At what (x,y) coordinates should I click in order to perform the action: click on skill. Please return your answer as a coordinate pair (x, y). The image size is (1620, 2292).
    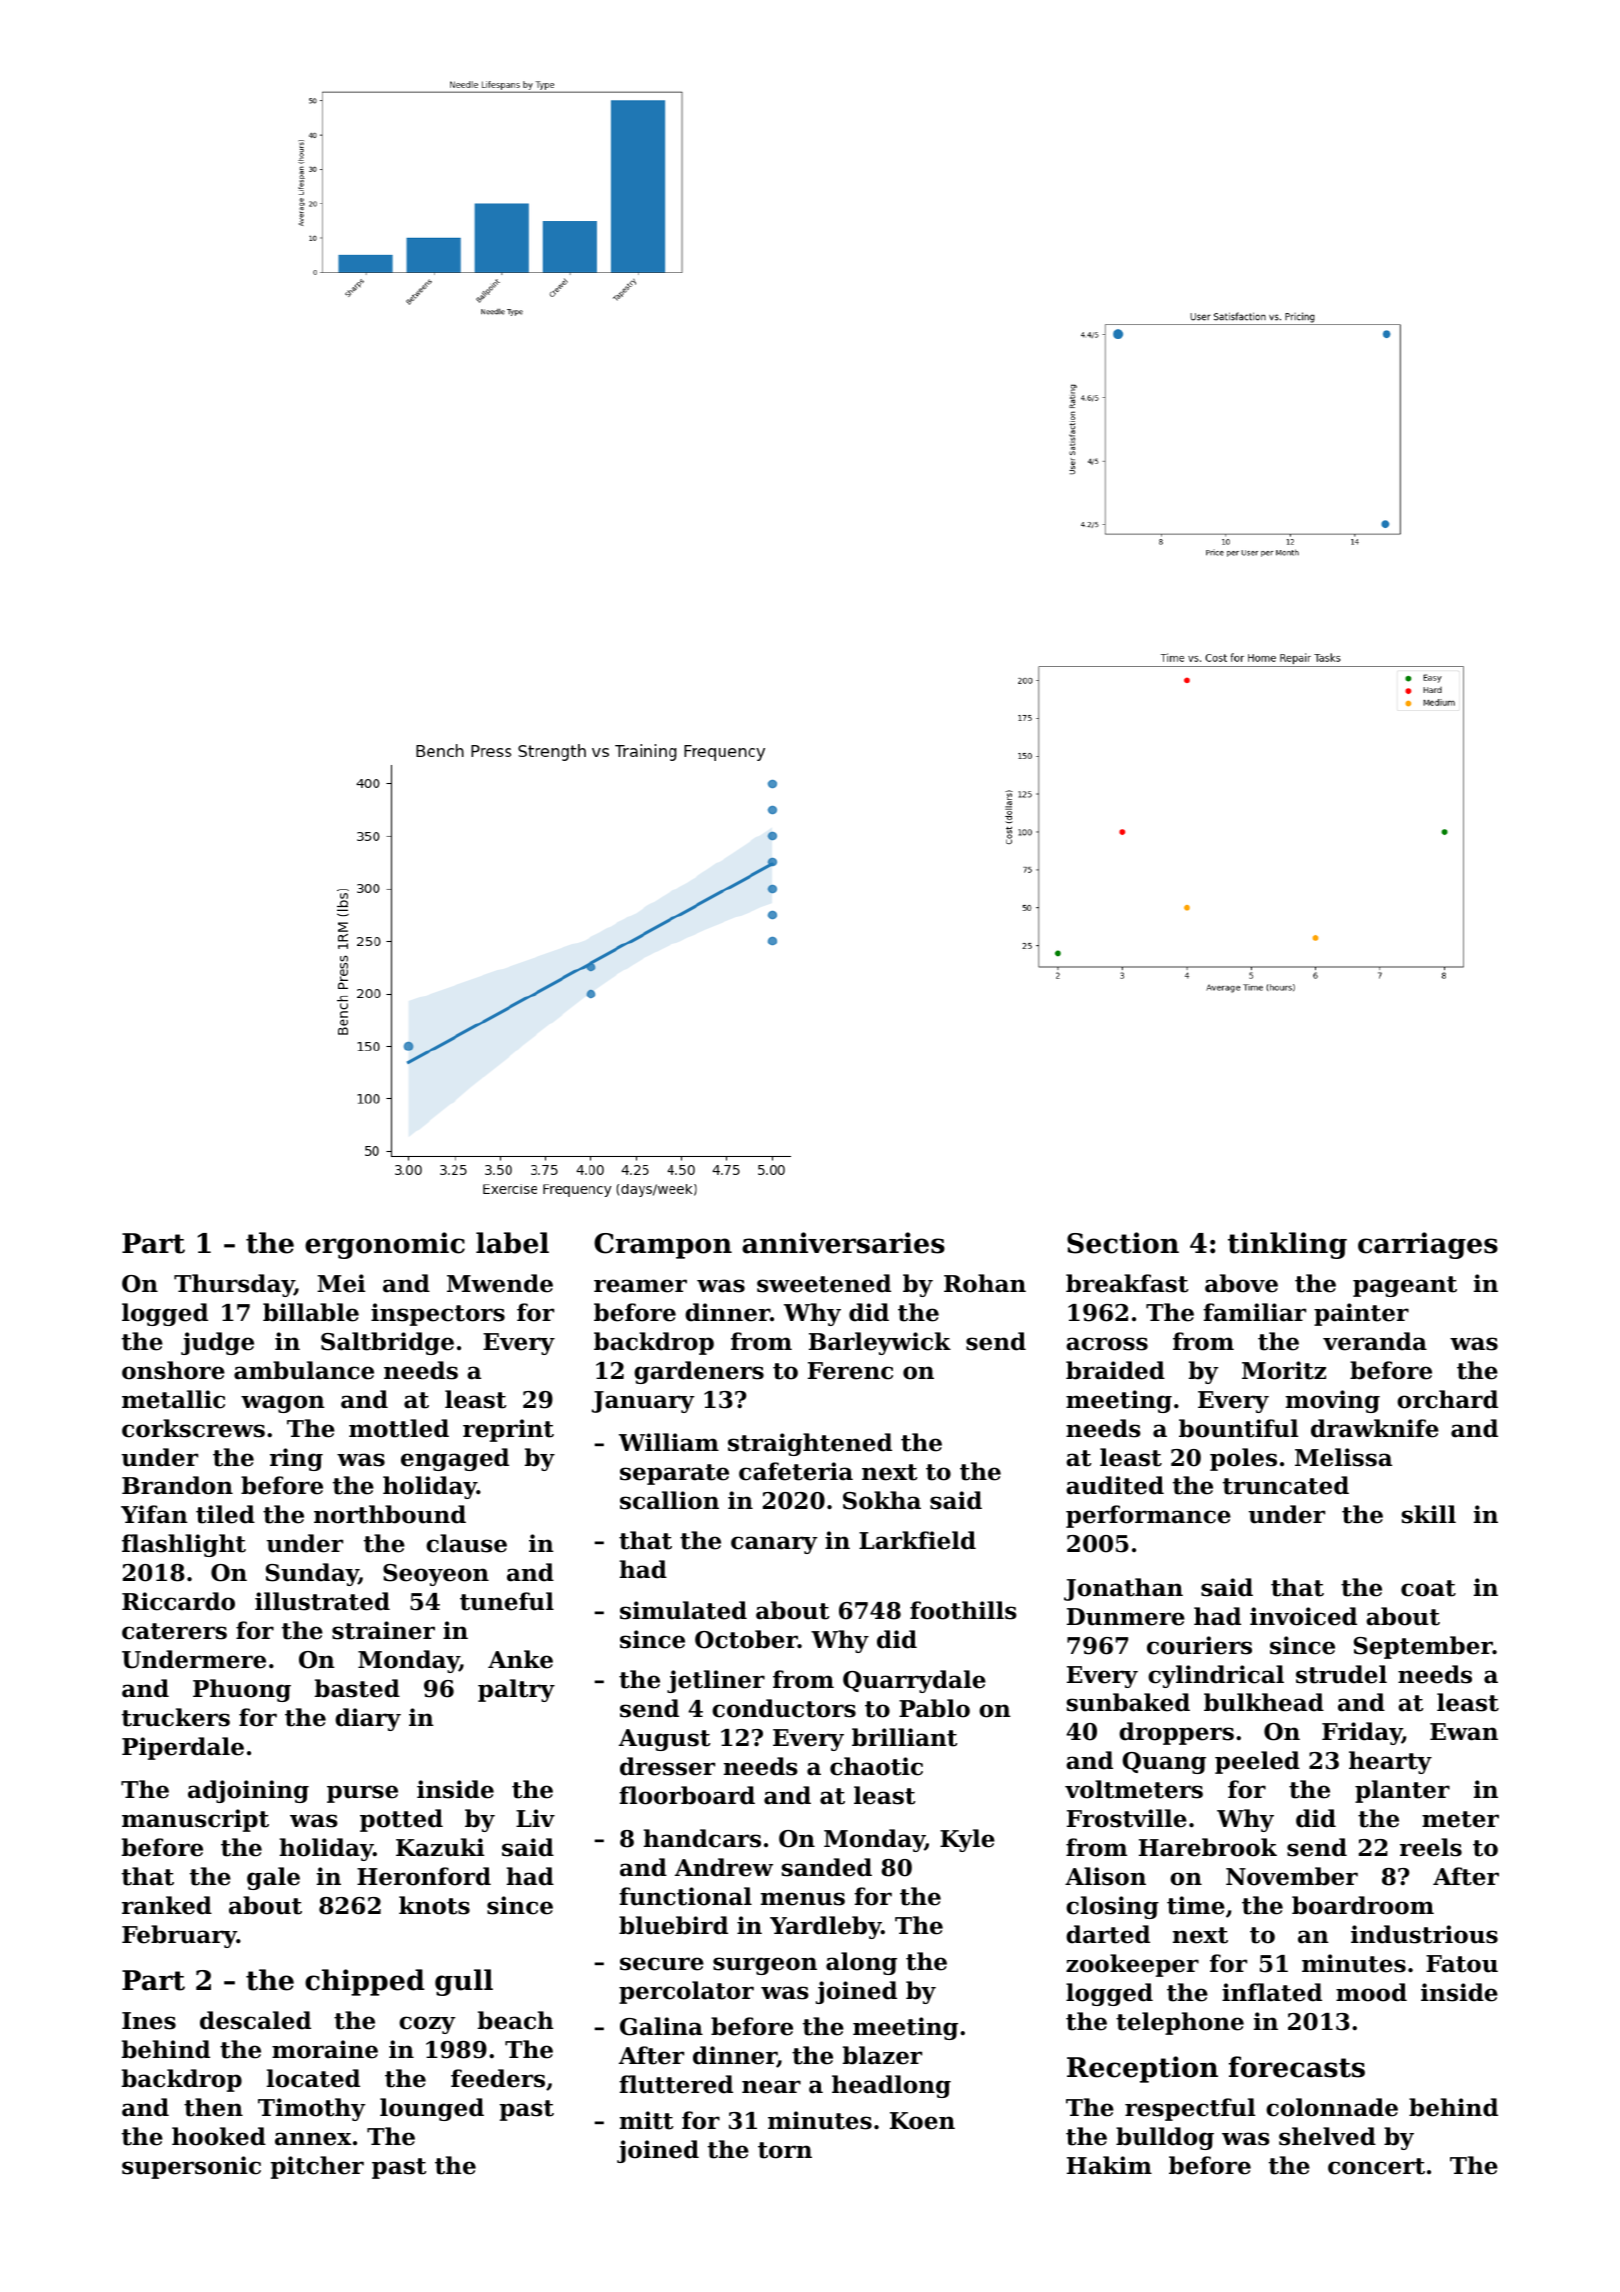
    Looking at the image, I should click on (1429, 1514).
